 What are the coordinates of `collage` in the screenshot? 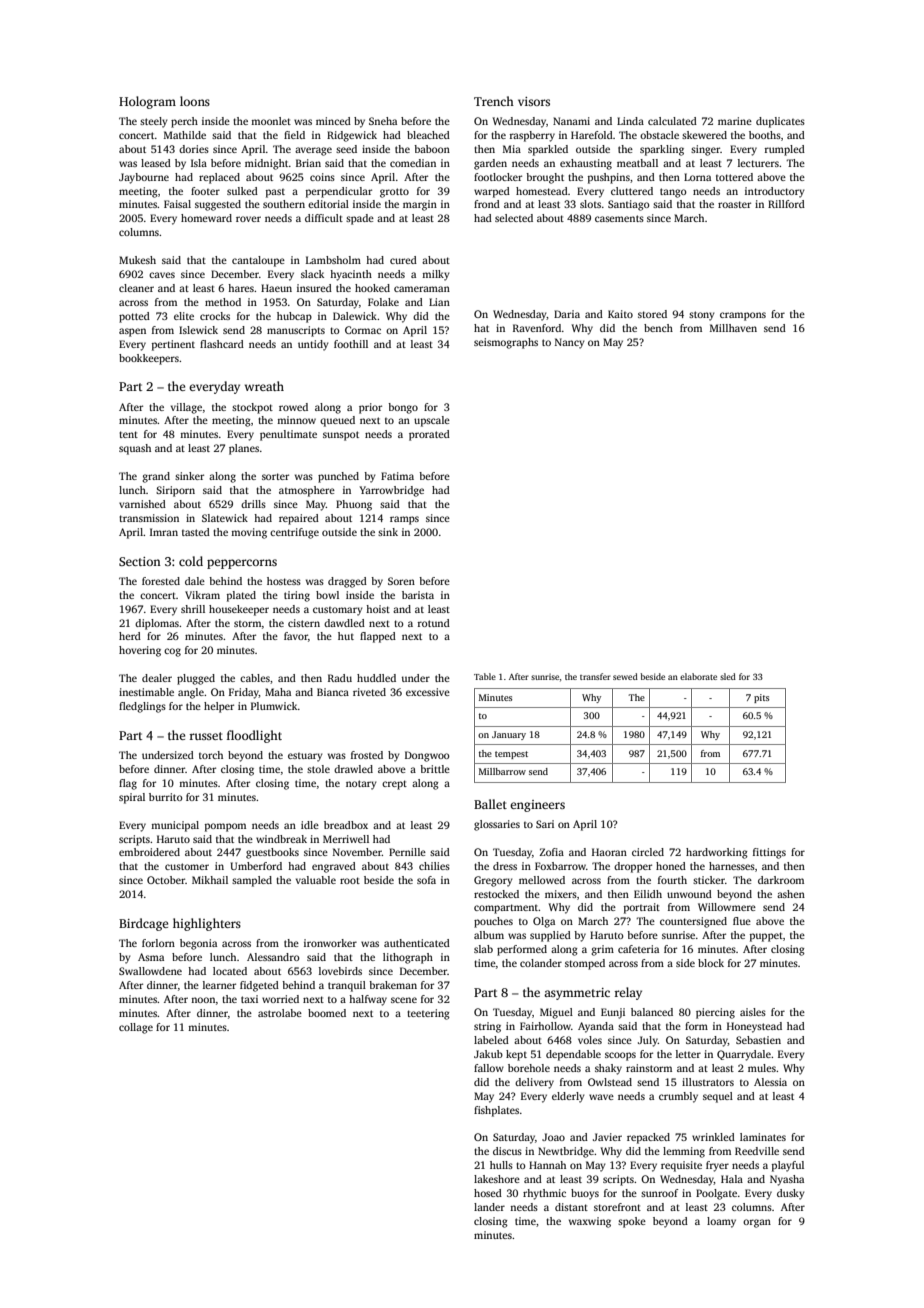 It's located at (136, 1028).
